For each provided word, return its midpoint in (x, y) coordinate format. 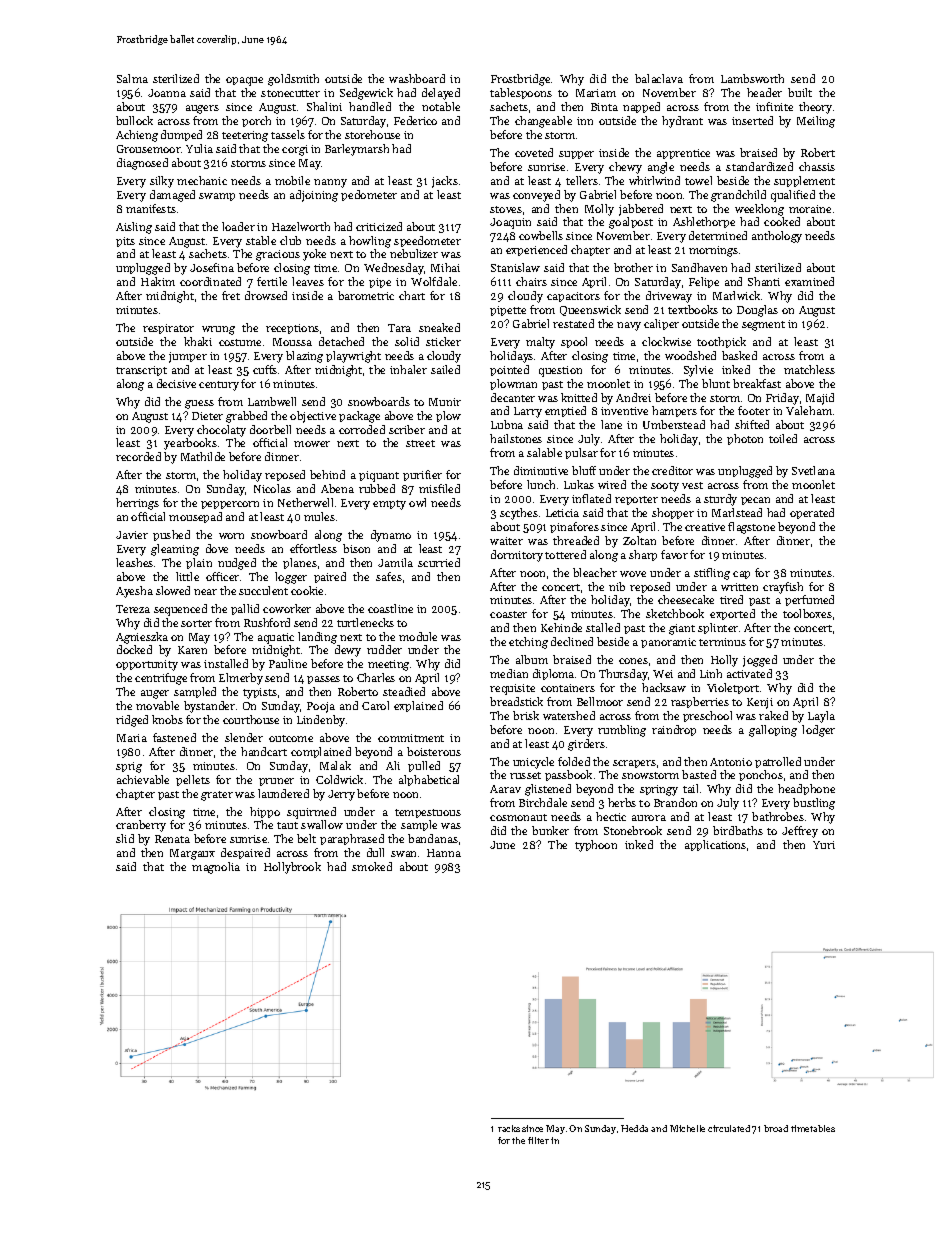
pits (125, 242)
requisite (512, 689)
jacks (445, 182)
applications (715, 845)
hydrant (682, 122)
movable (157, 705)
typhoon (596, 846)
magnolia (216, 868)
